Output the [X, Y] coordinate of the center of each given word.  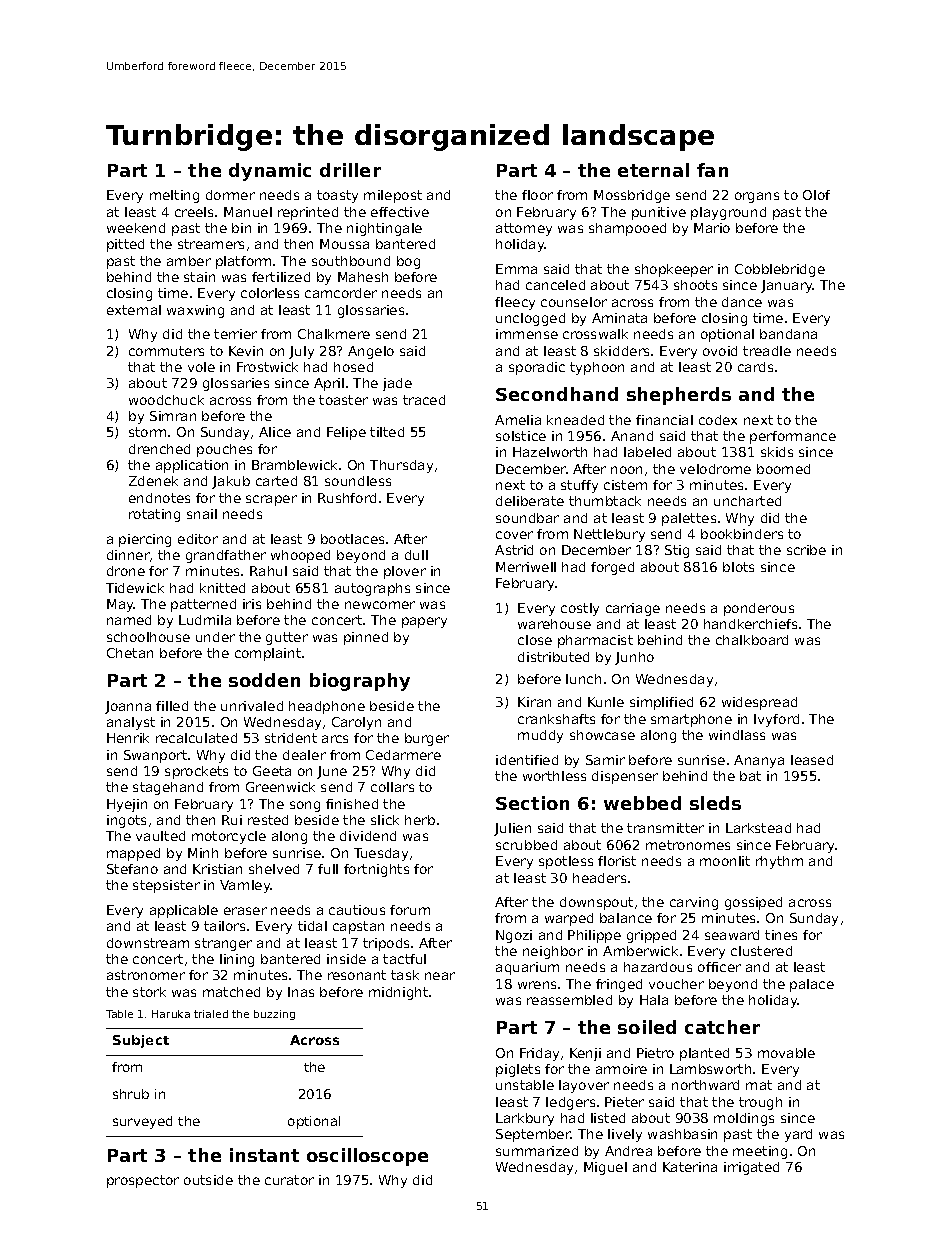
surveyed [142, 1122]
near [440, 976]
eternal [653, 170]
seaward [732, 935]
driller [350, 170]
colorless [270, 293]
